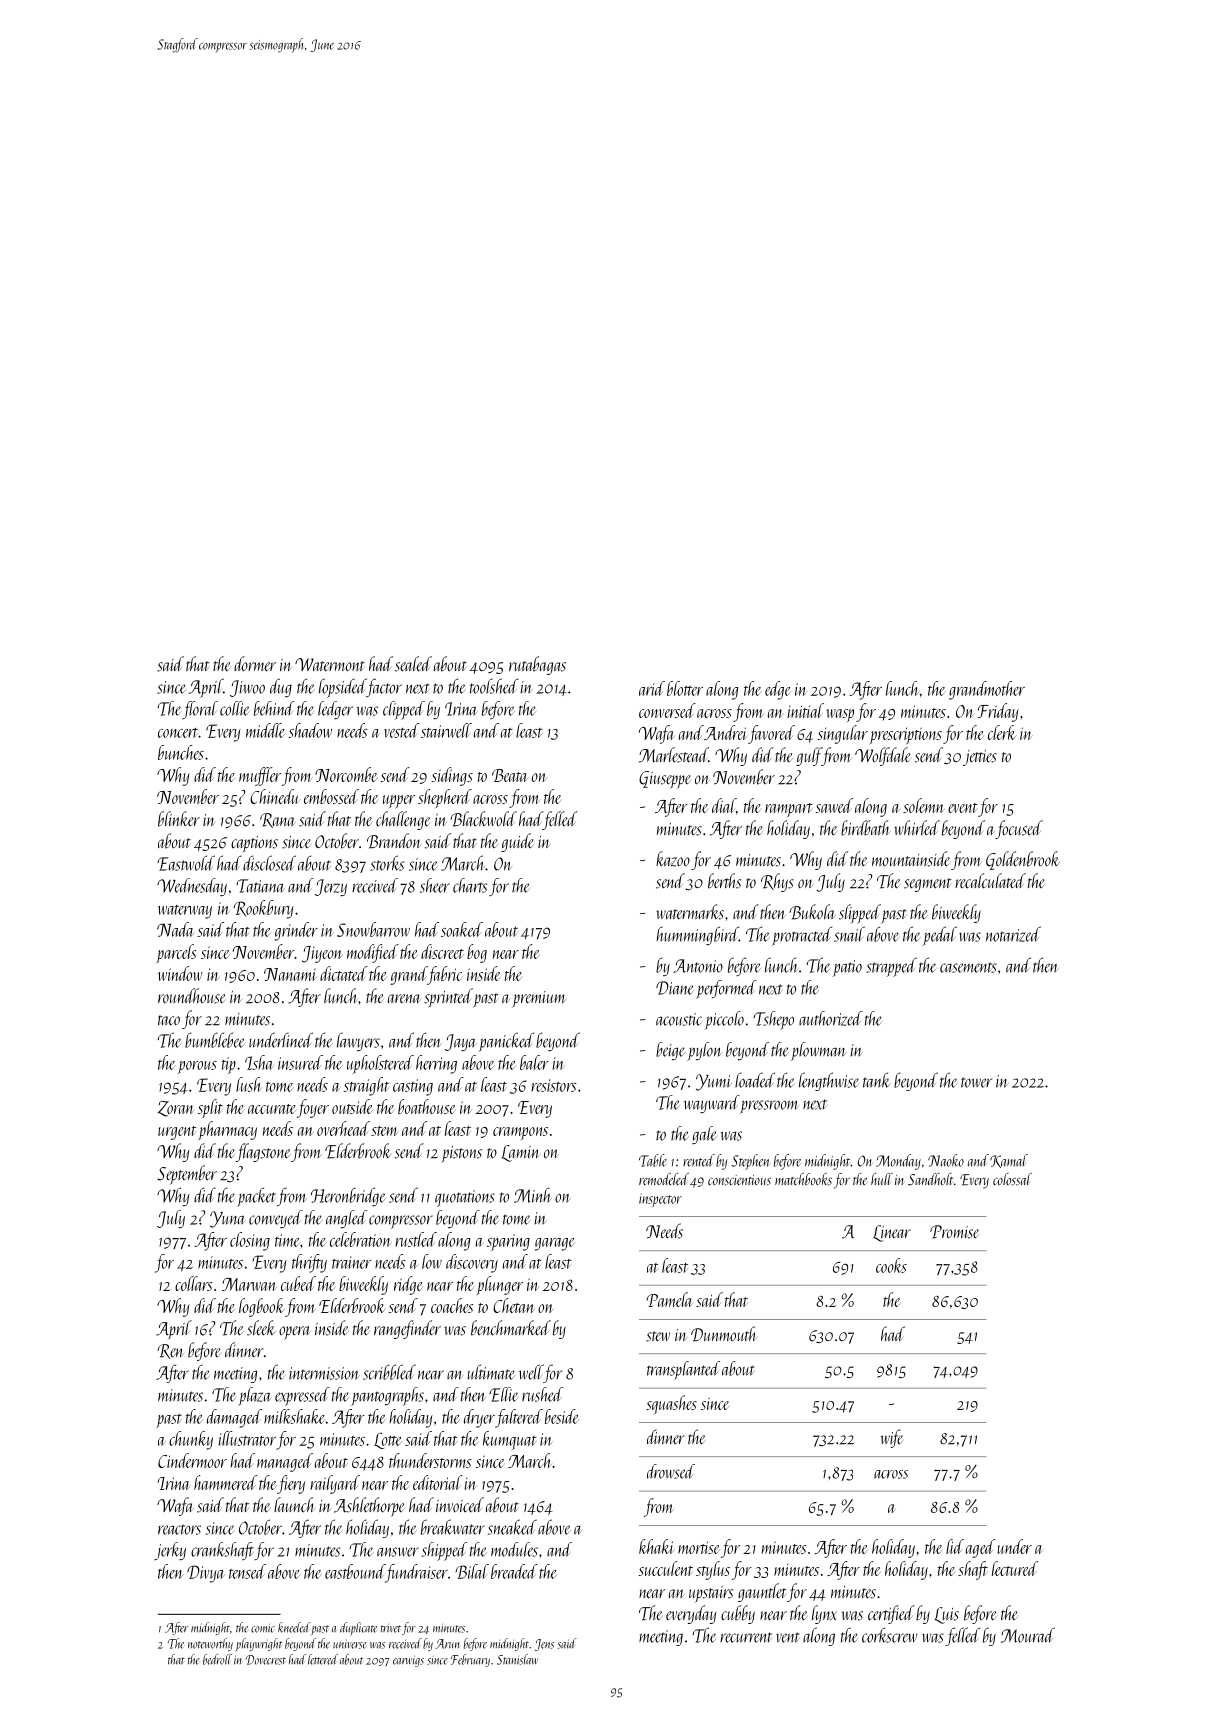 The width and height of the screenshot is (1221, 1726). What do you see at coordinates (477, 953) in the screenshot?
I see `bog` at bounding box center [477, 953].
